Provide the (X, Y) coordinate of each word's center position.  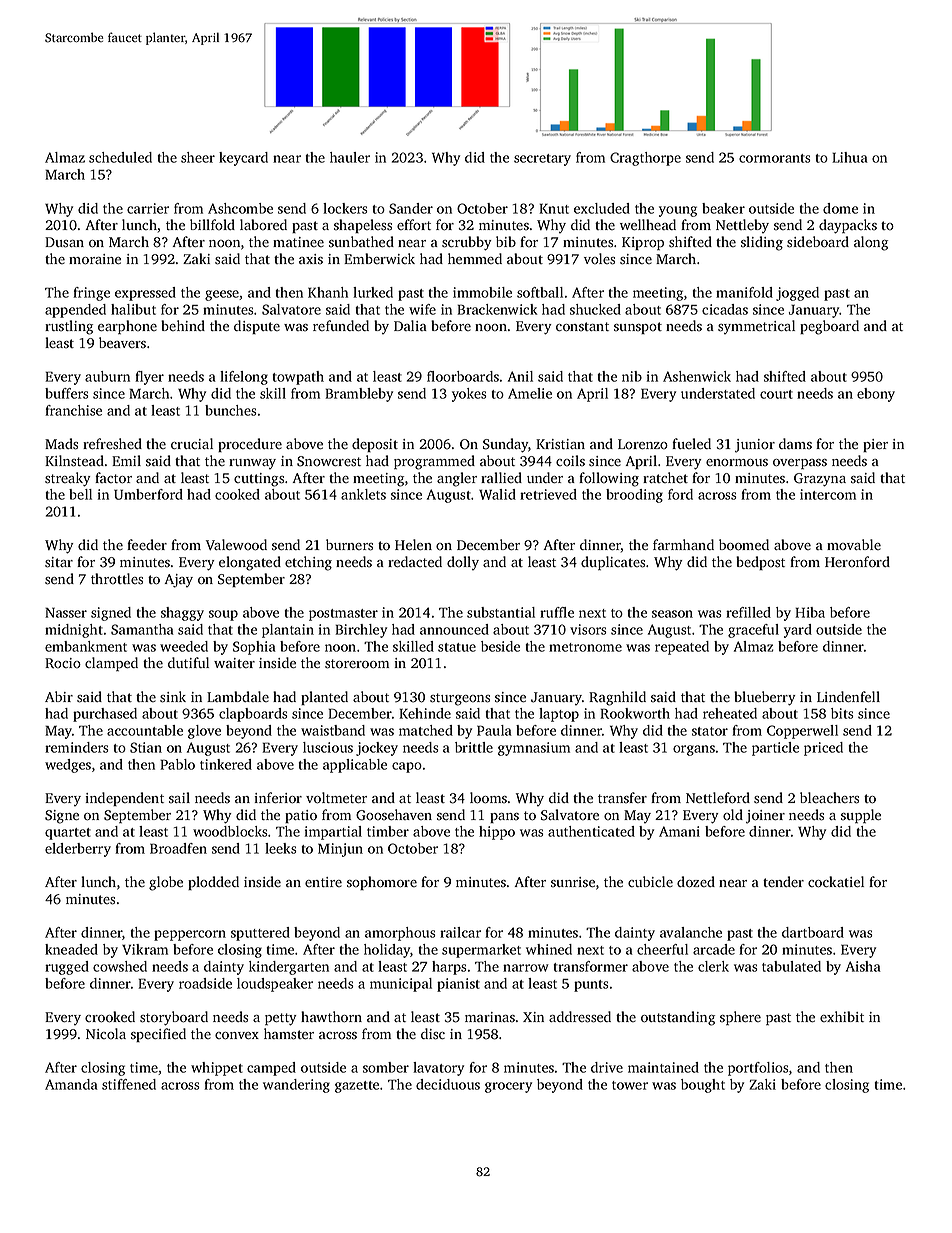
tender (783, 881)
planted (324, 698)
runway (252, 464)
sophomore (382, 883)
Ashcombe (240, 208)
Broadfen (178, 848)
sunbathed (361, 242)
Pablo (177, 764)
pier (875, 445)
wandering (296, 1086)
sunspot (638, 328)
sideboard (818, 242)
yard (798, 631)
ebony (876, 395)
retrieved (548, 494)
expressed (145, 294)
